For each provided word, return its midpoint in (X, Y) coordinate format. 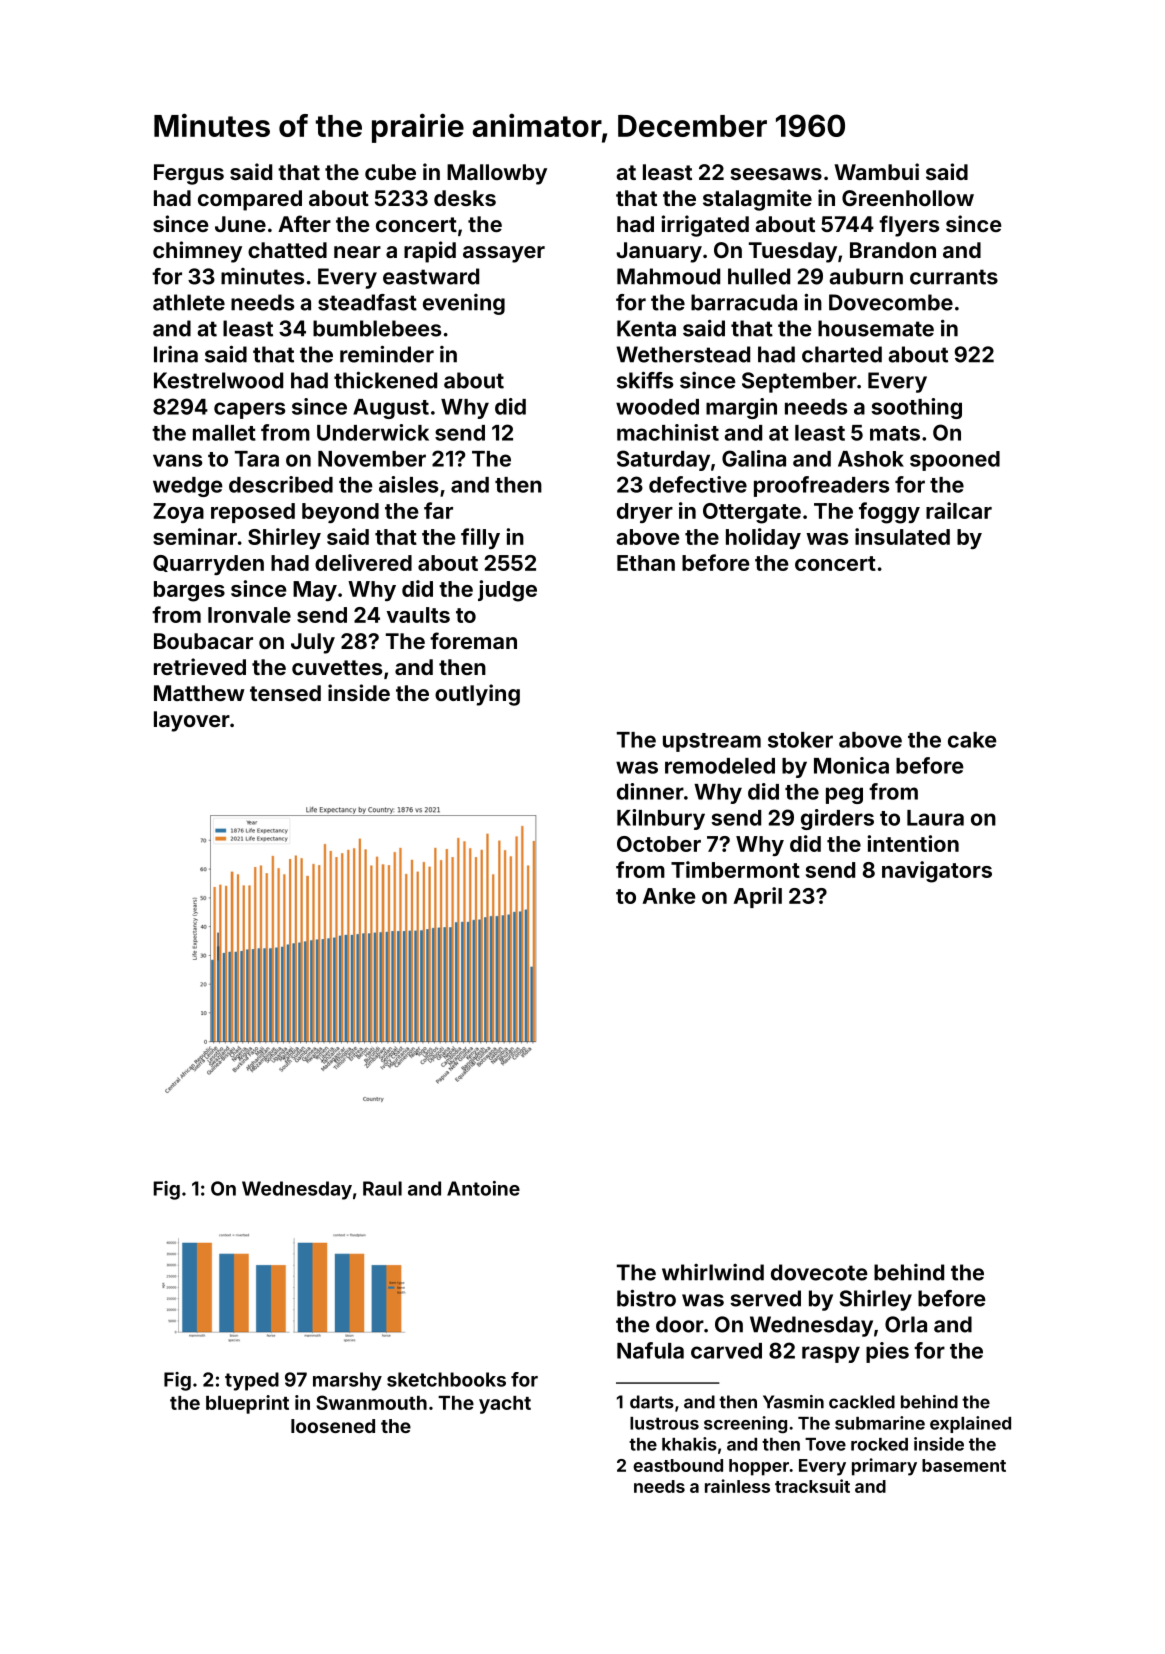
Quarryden (208, 565)
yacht (505, 1405)
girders (837, 819)
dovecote (819, 1272)
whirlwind (713, 1272)
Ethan (646, 563)
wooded (657, 407)
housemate (876, 328)
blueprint (247, 1404)
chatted (287, 250)
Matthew (199, 693)
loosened (333, 1426)
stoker (800, 740)
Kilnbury (661, 819)
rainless (737, 1486)
